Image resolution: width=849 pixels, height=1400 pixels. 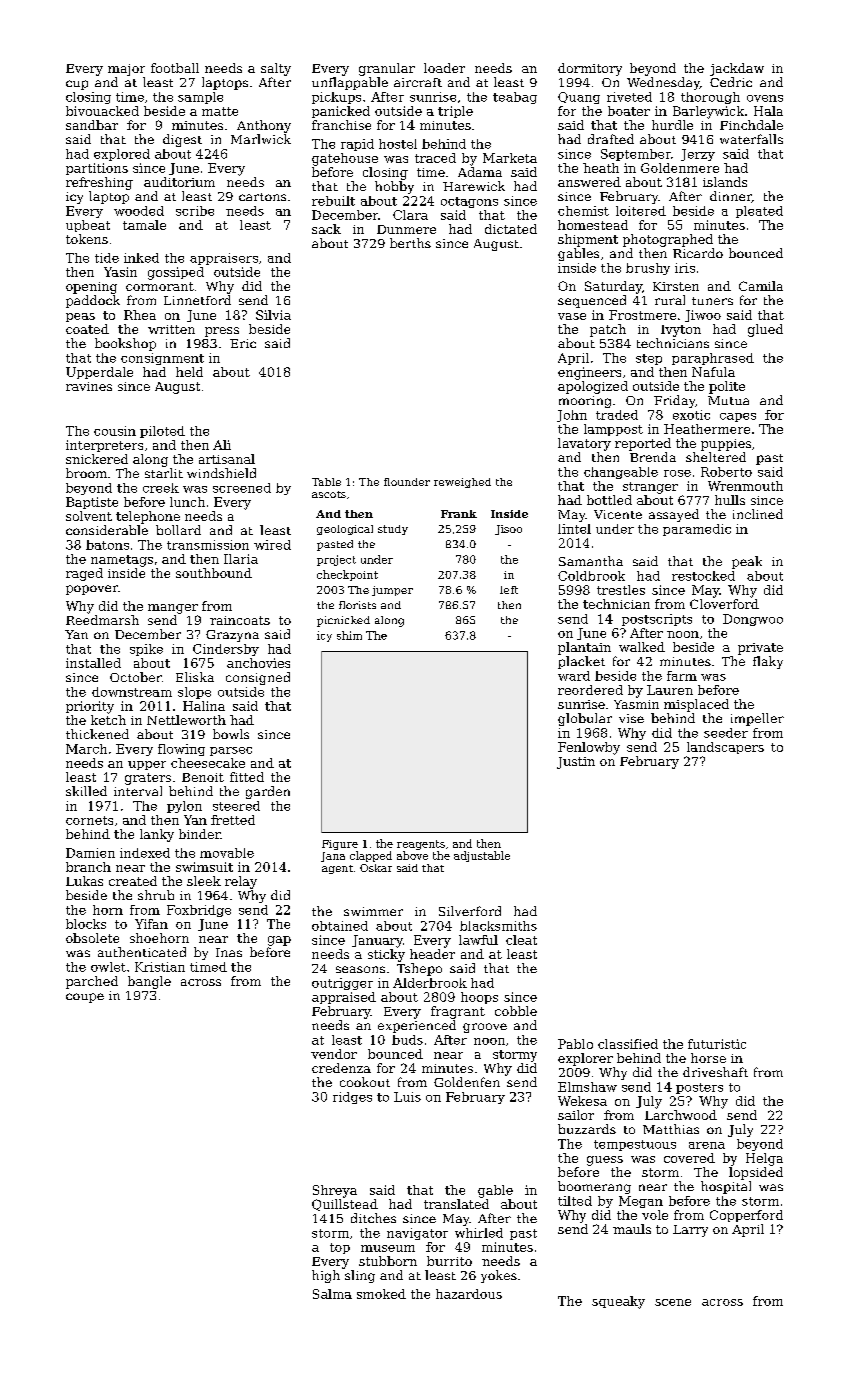 What do you see at coordinates (175, 68) in the screenshot?
I see `football` at bounding box center [175, 68].
